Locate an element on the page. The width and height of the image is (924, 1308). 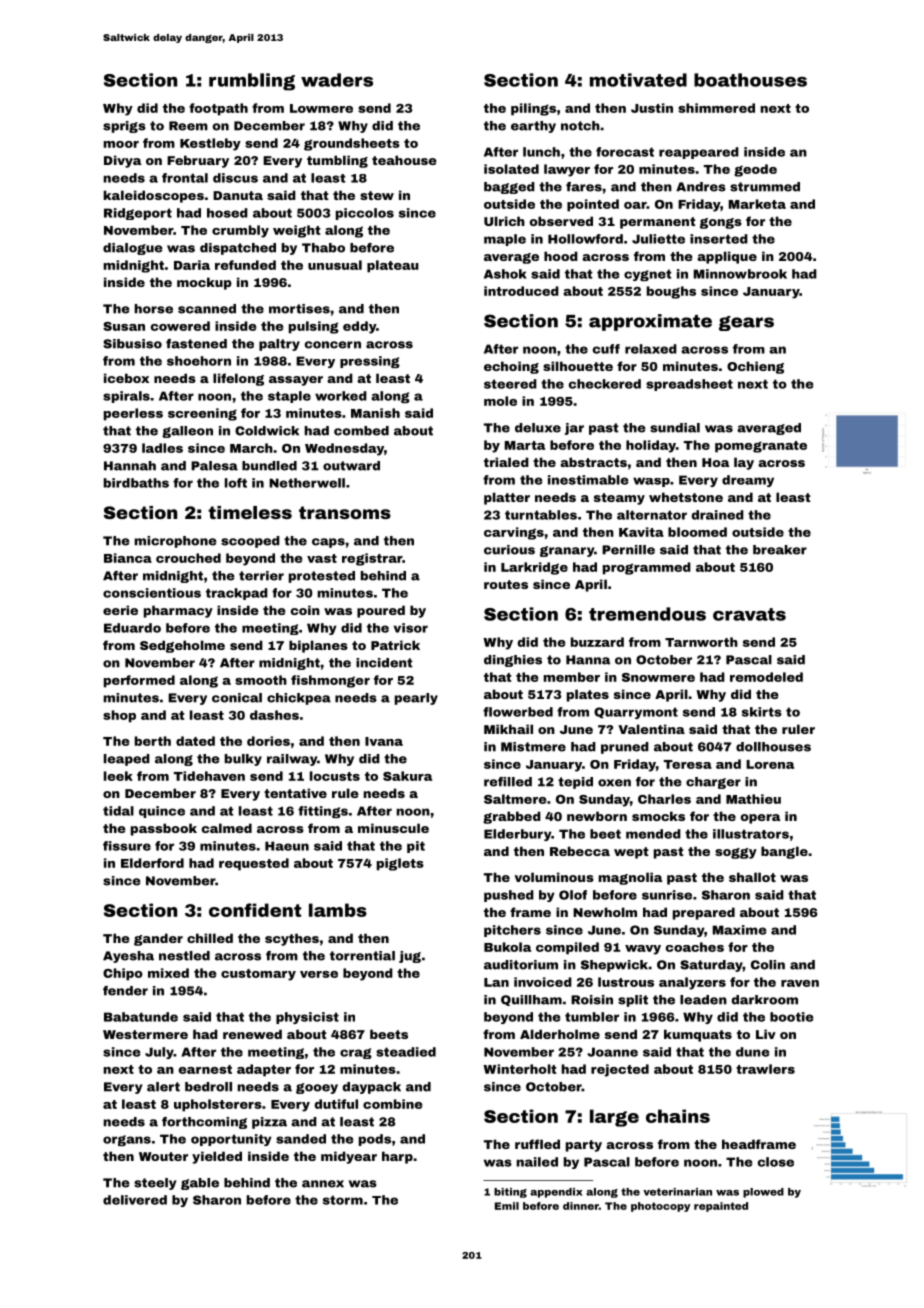
Ulrich is located at coordinates (504, 221).
